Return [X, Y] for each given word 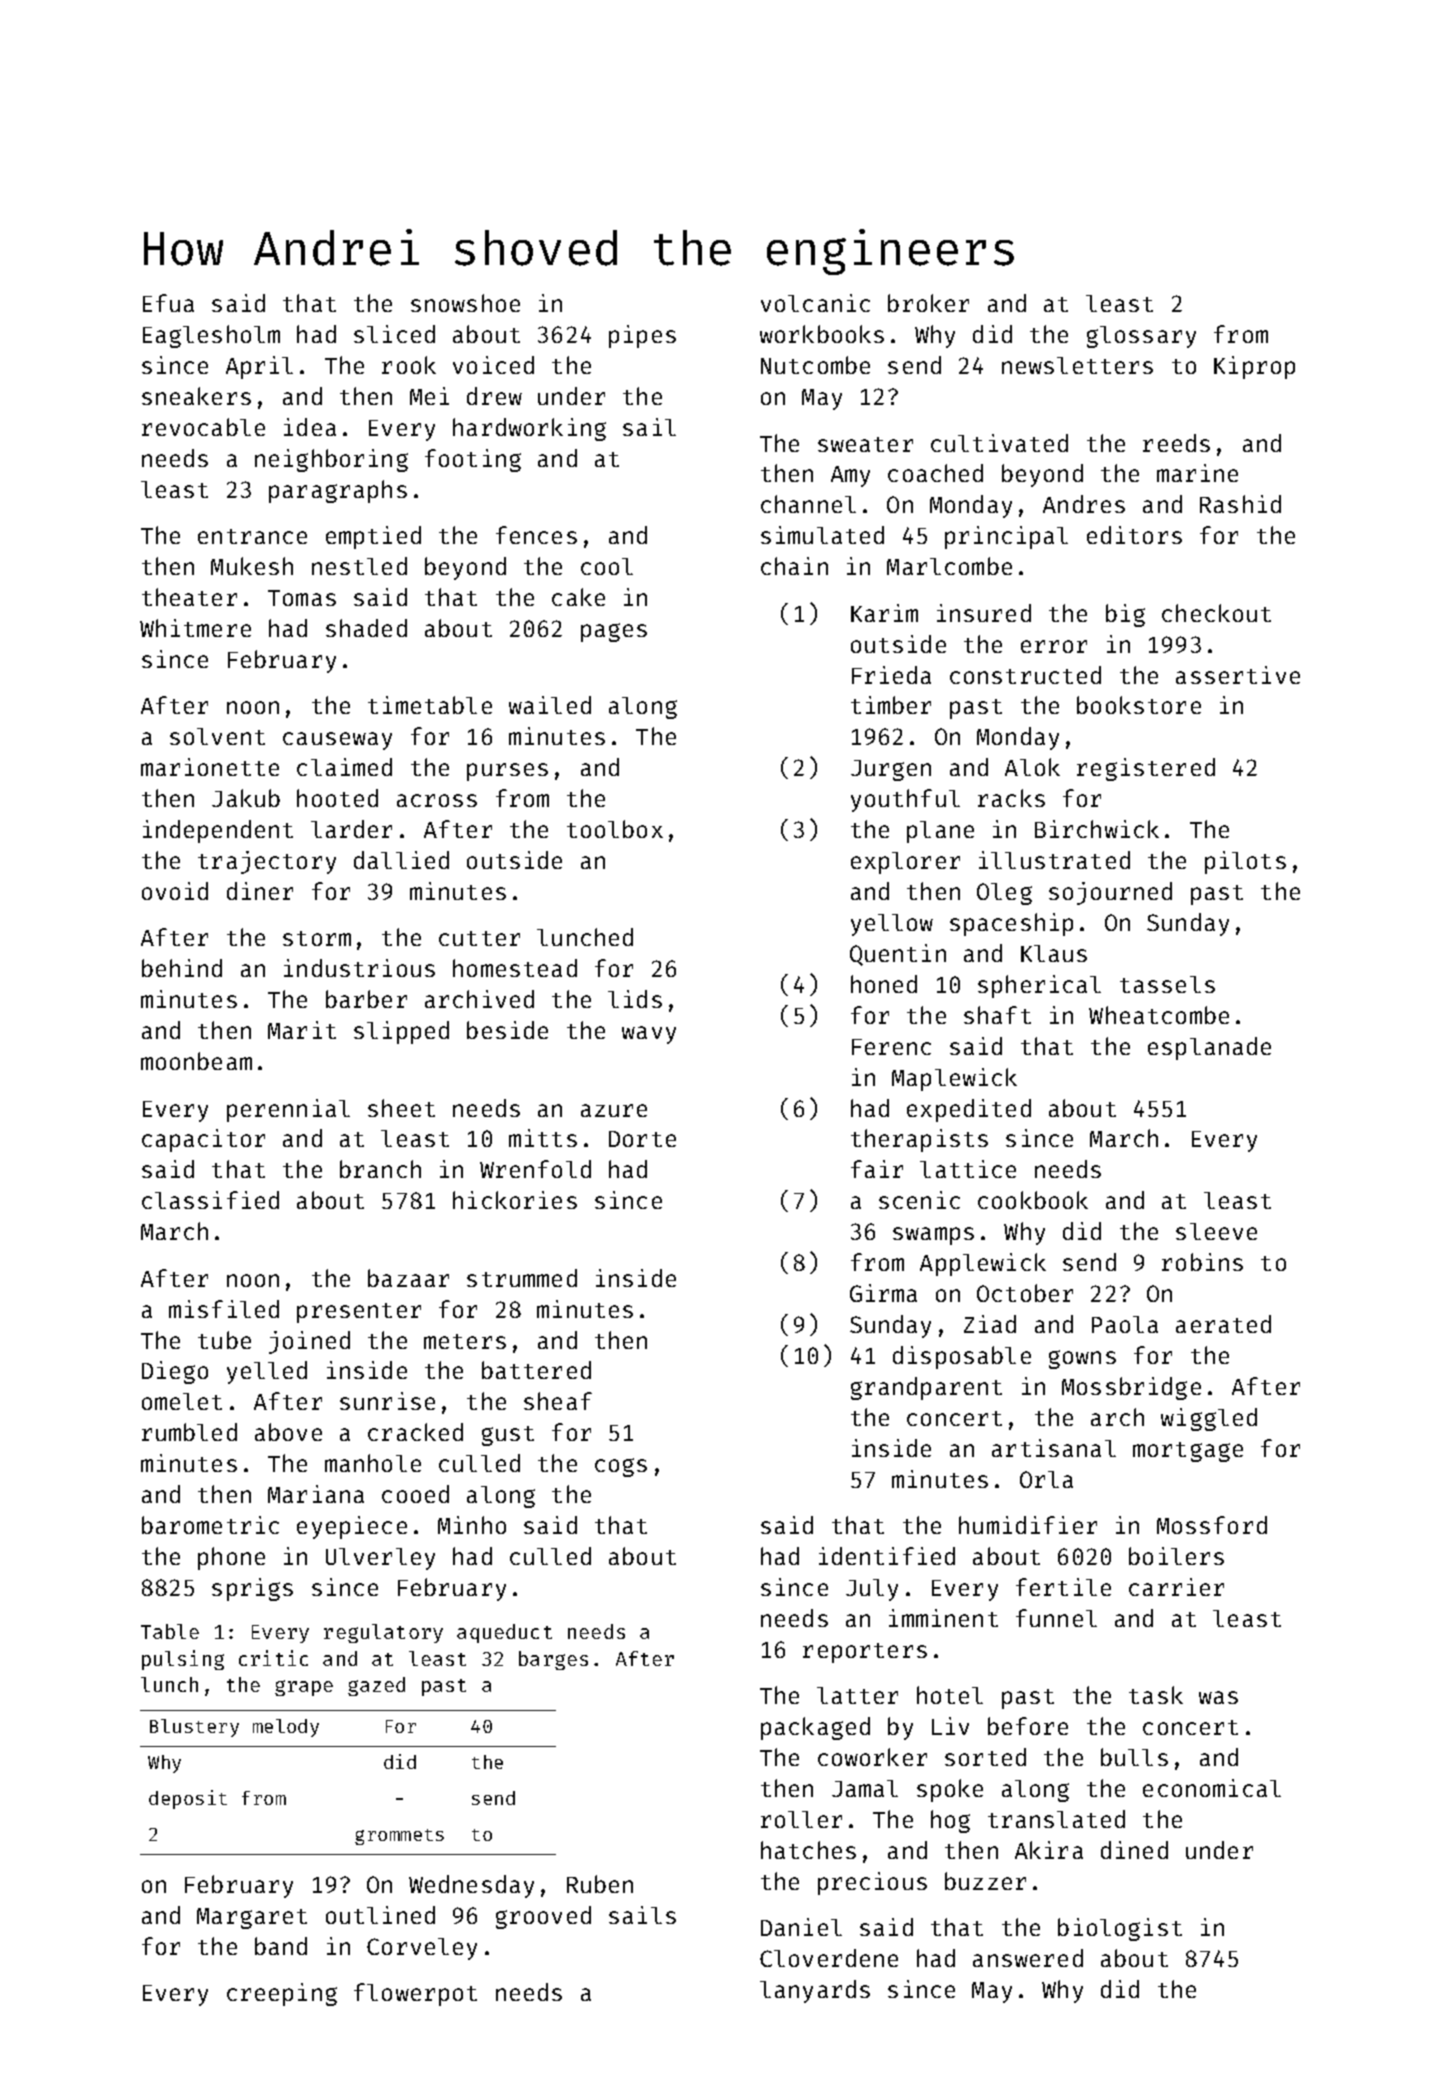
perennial [288, 1110]
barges [553, 1660]
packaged [815, 1728]
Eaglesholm [211, 336]
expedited [969, 1110]
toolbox [615, 829]
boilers [1176, 1556]
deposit [188, 1799]
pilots [1245, 862]
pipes [642, 336]
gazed [376, 1686]
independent [218, 831]
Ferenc [891, 1047]
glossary [1141, 337]
